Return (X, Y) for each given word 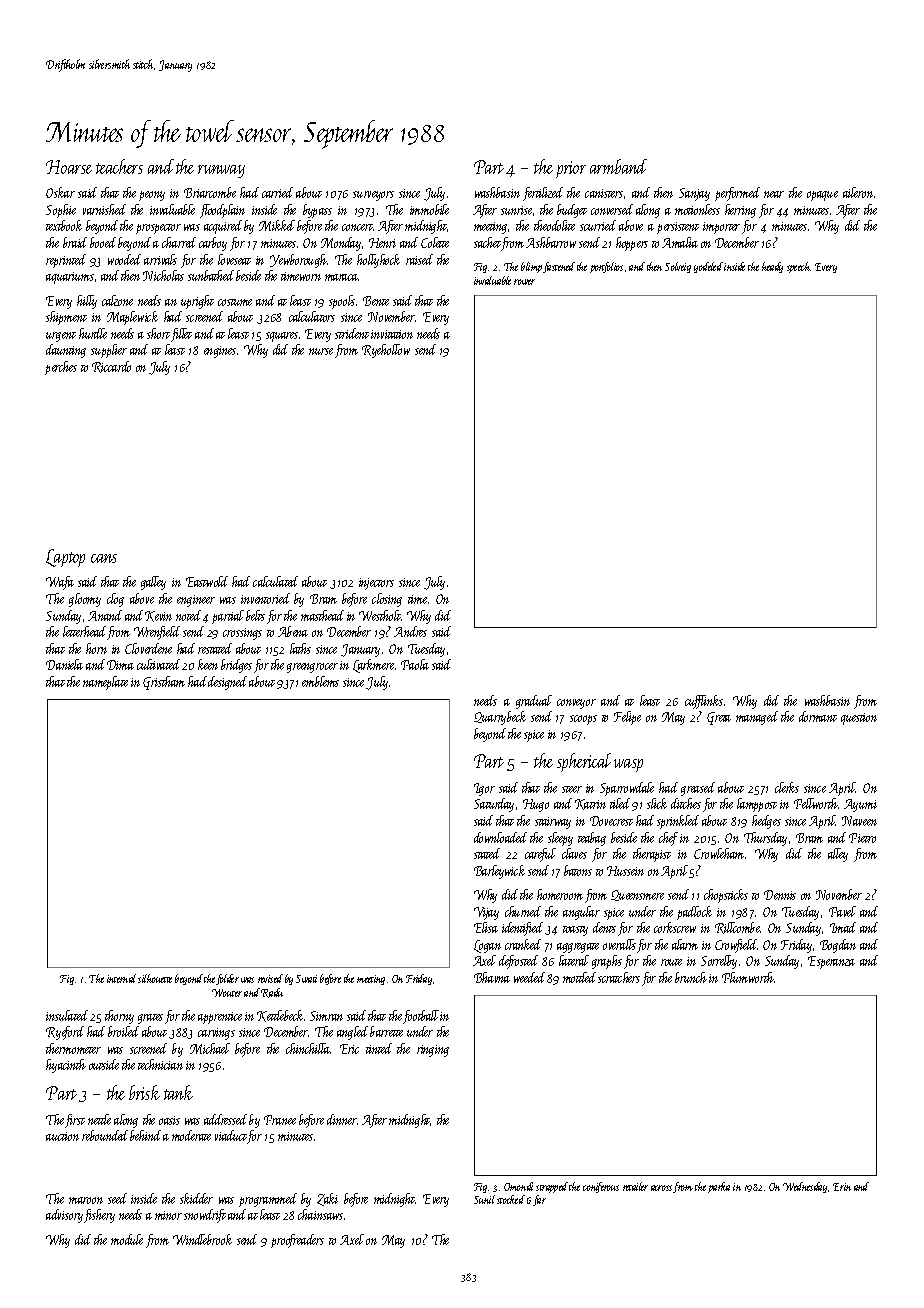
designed (227, 683)
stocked (511, 1199)
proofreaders (297, 1241)
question (859, 719)
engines (220, 352)
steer (572, 789)
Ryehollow (386, 351)
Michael (210, 1048)
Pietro (862, 838)
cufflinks (704, 702)
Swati (306, 979)
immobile (429, 209)
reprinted (66, 261)
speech (799, 267)
